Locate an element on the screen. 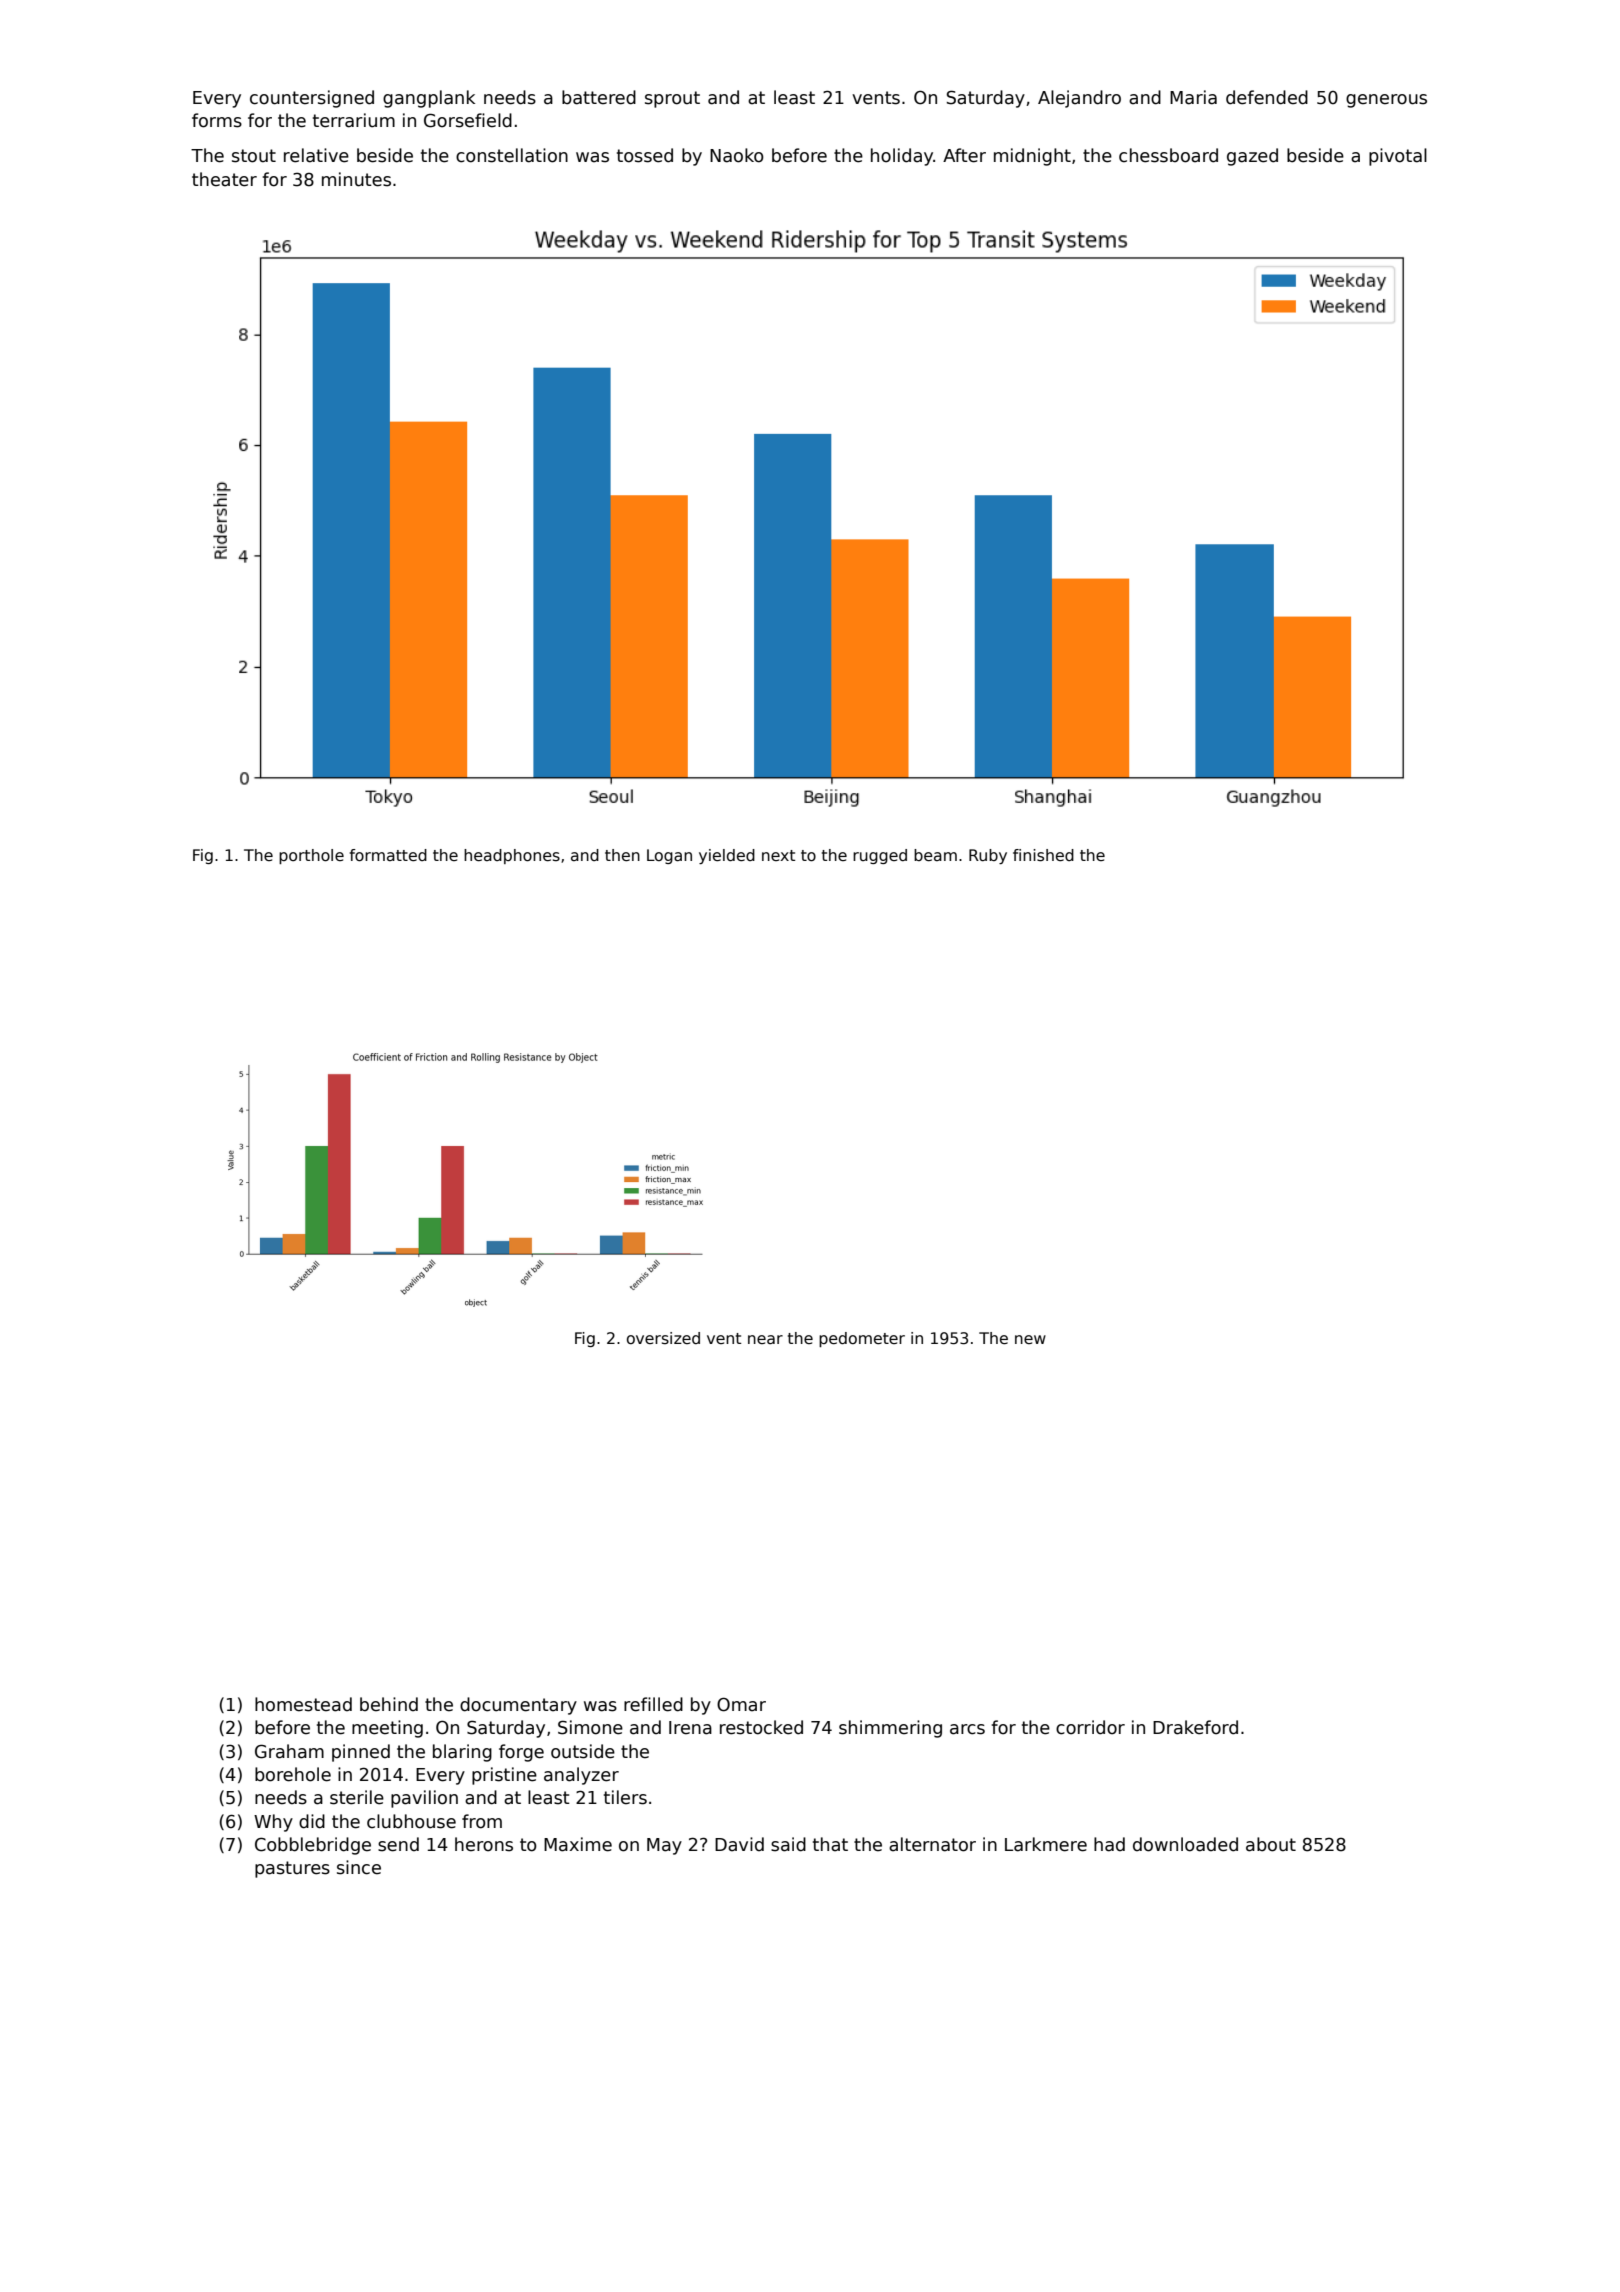 Image resolution: width=1620 pixels, height=2292 pixels. constellation is located at coordinates (512, 155).
